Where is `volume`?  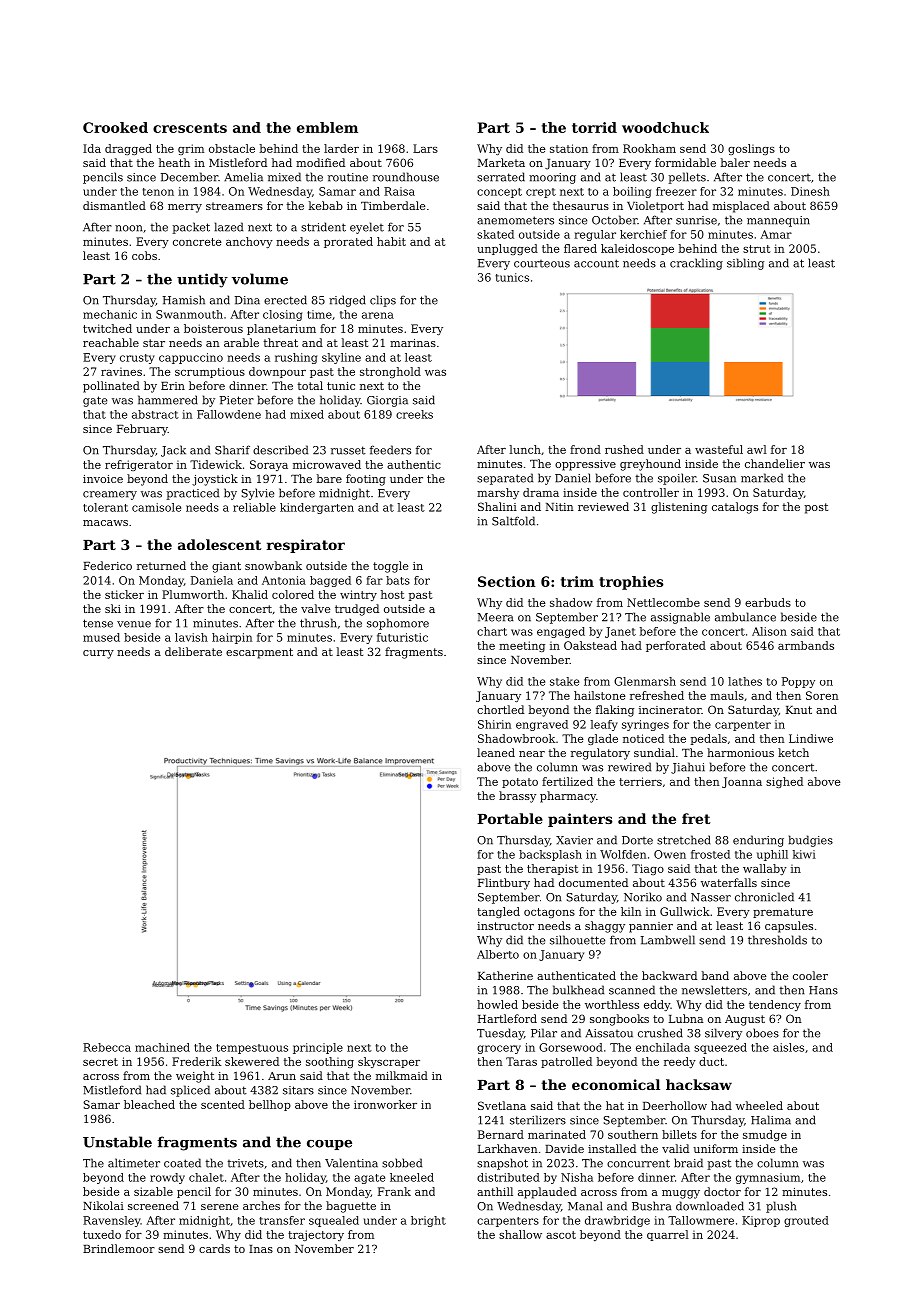 volume is located at coordinates (260, 279).
